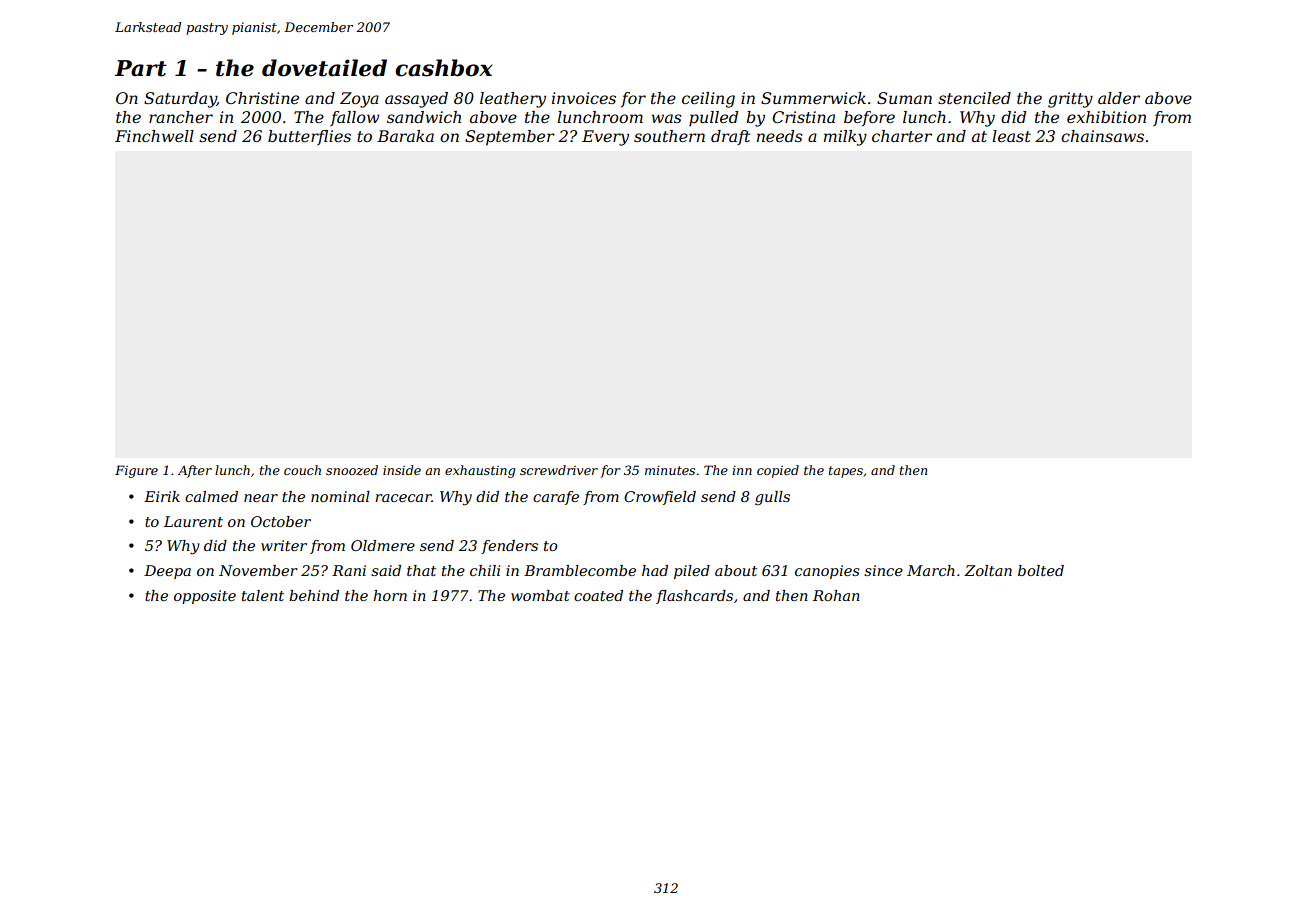 The width and height of the document is (1308, 924). What do you see at coordinates (402, 470) in the document?
I see `inside` at bounding box center [402, 470].
